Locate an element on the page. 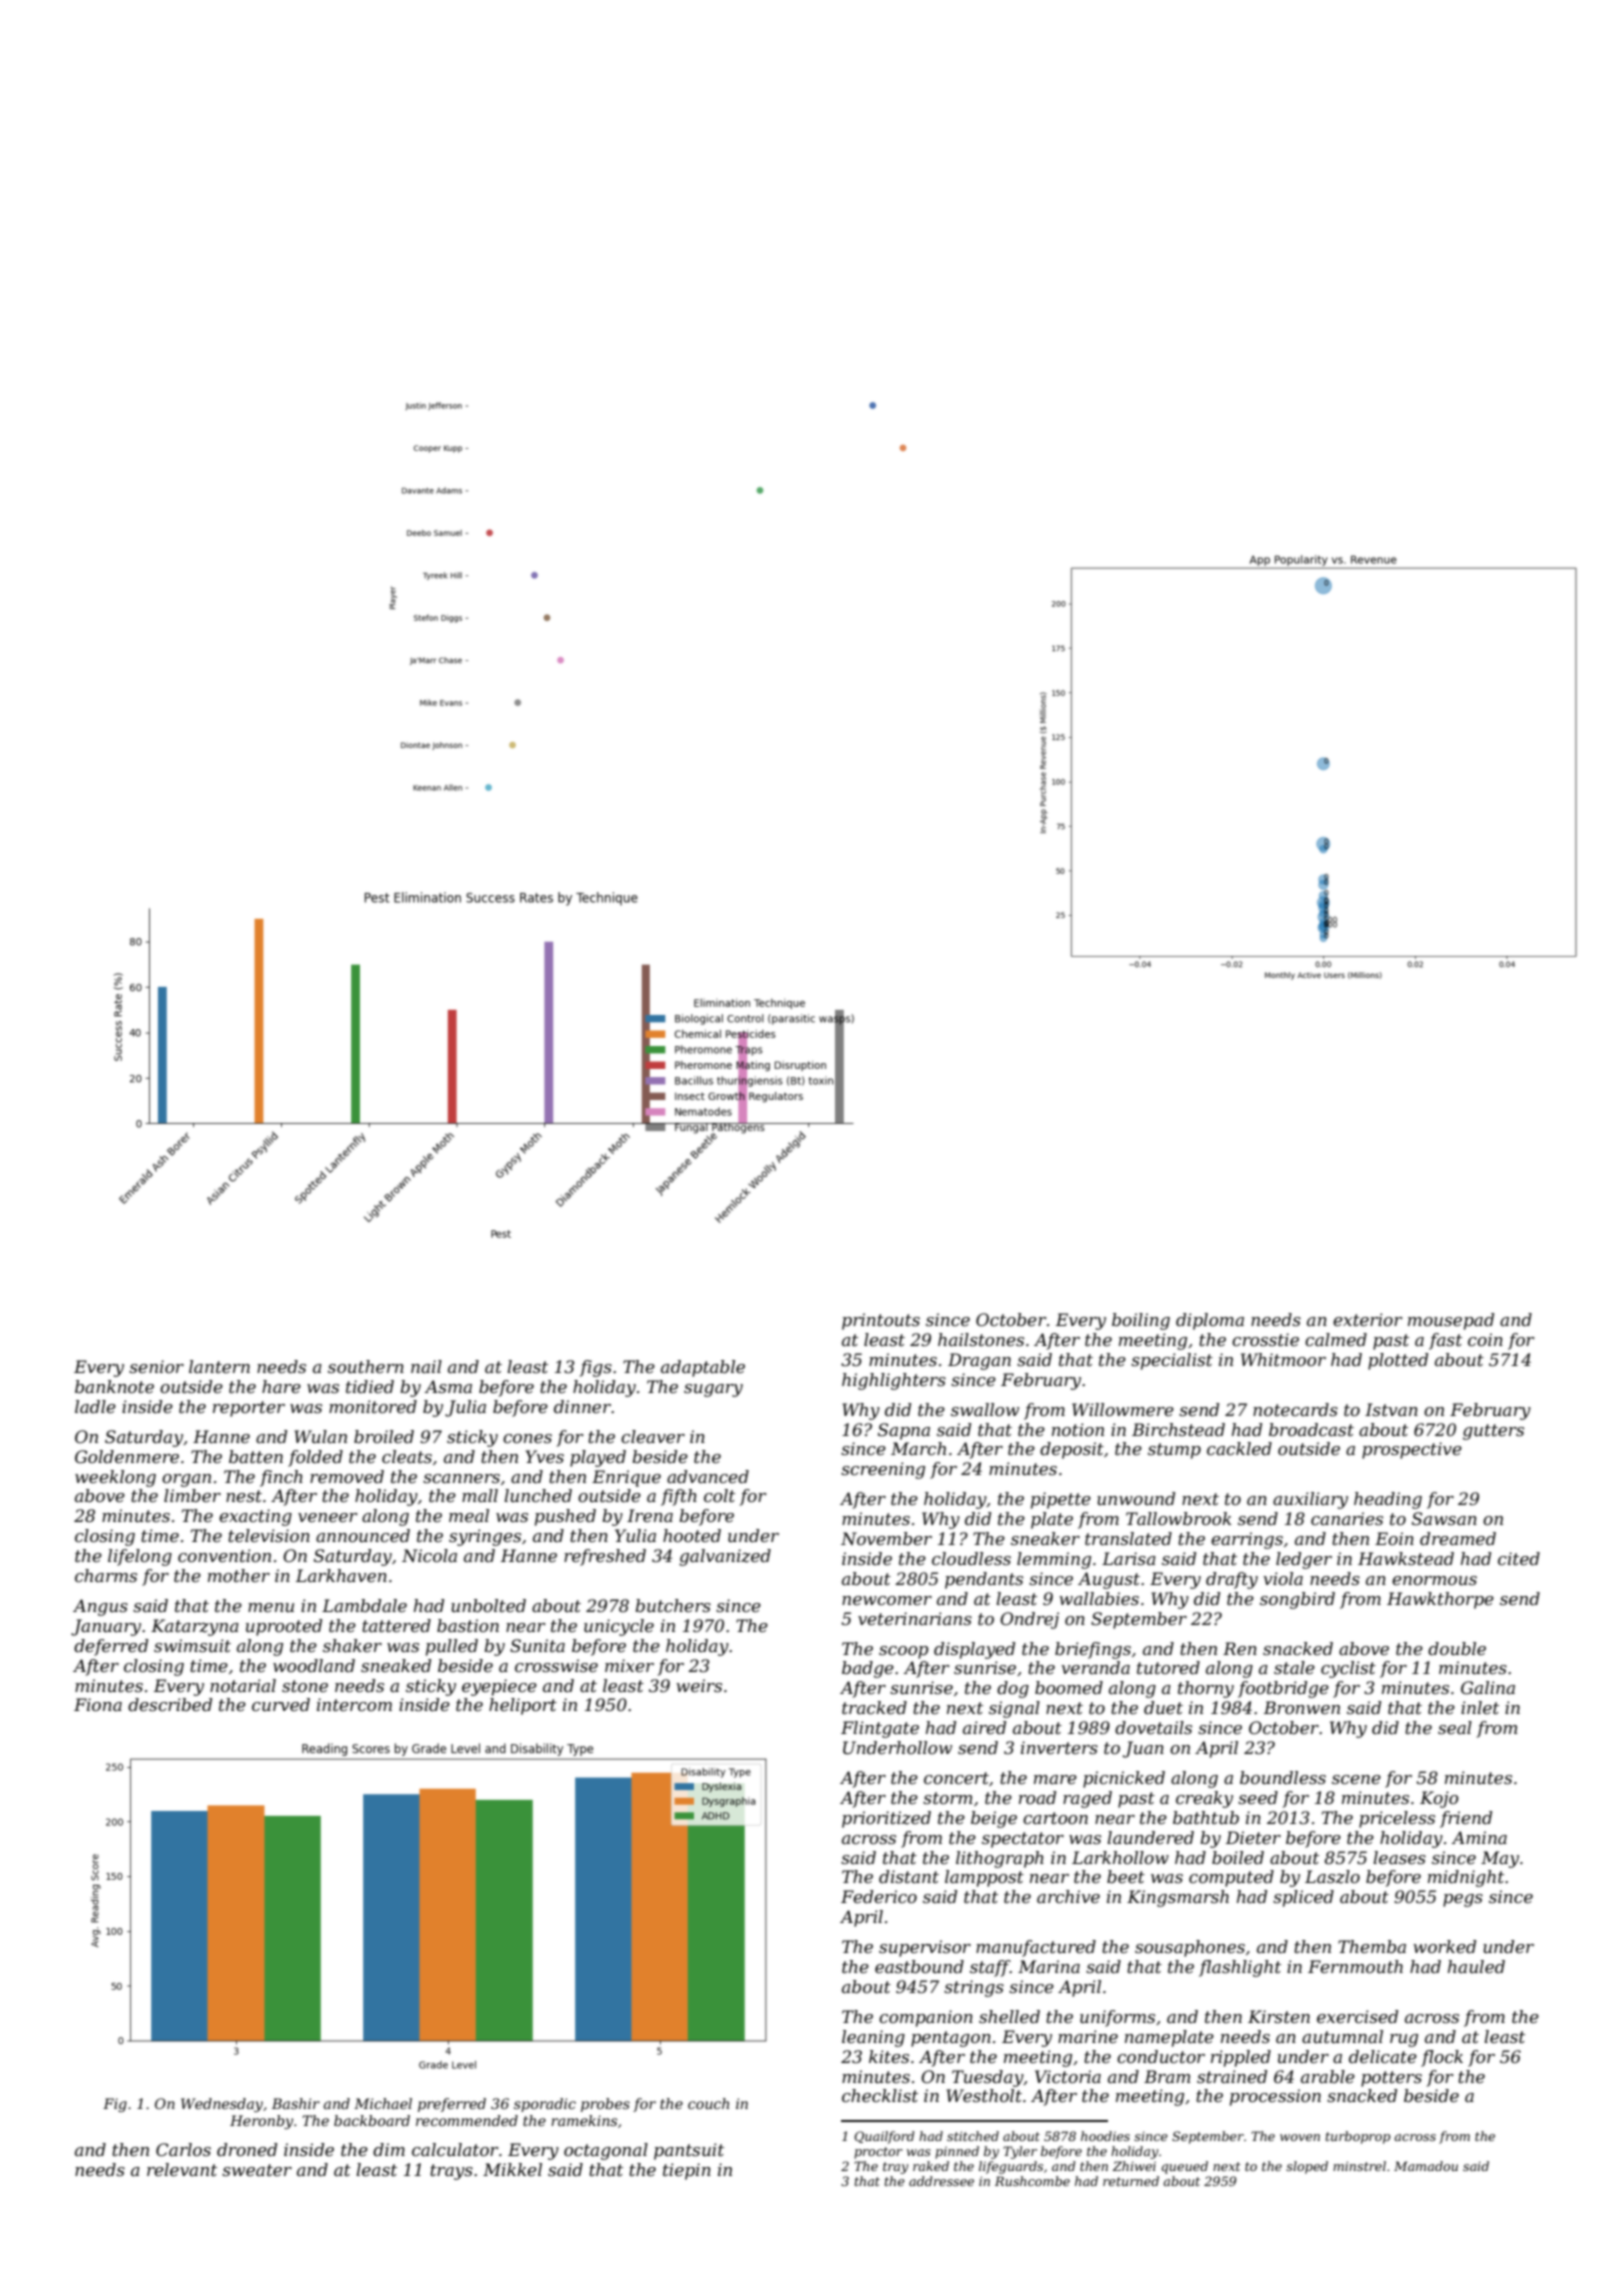 The height and width of the image is (2292, 1620). songbird is located at coordinates (1297, 1600).
